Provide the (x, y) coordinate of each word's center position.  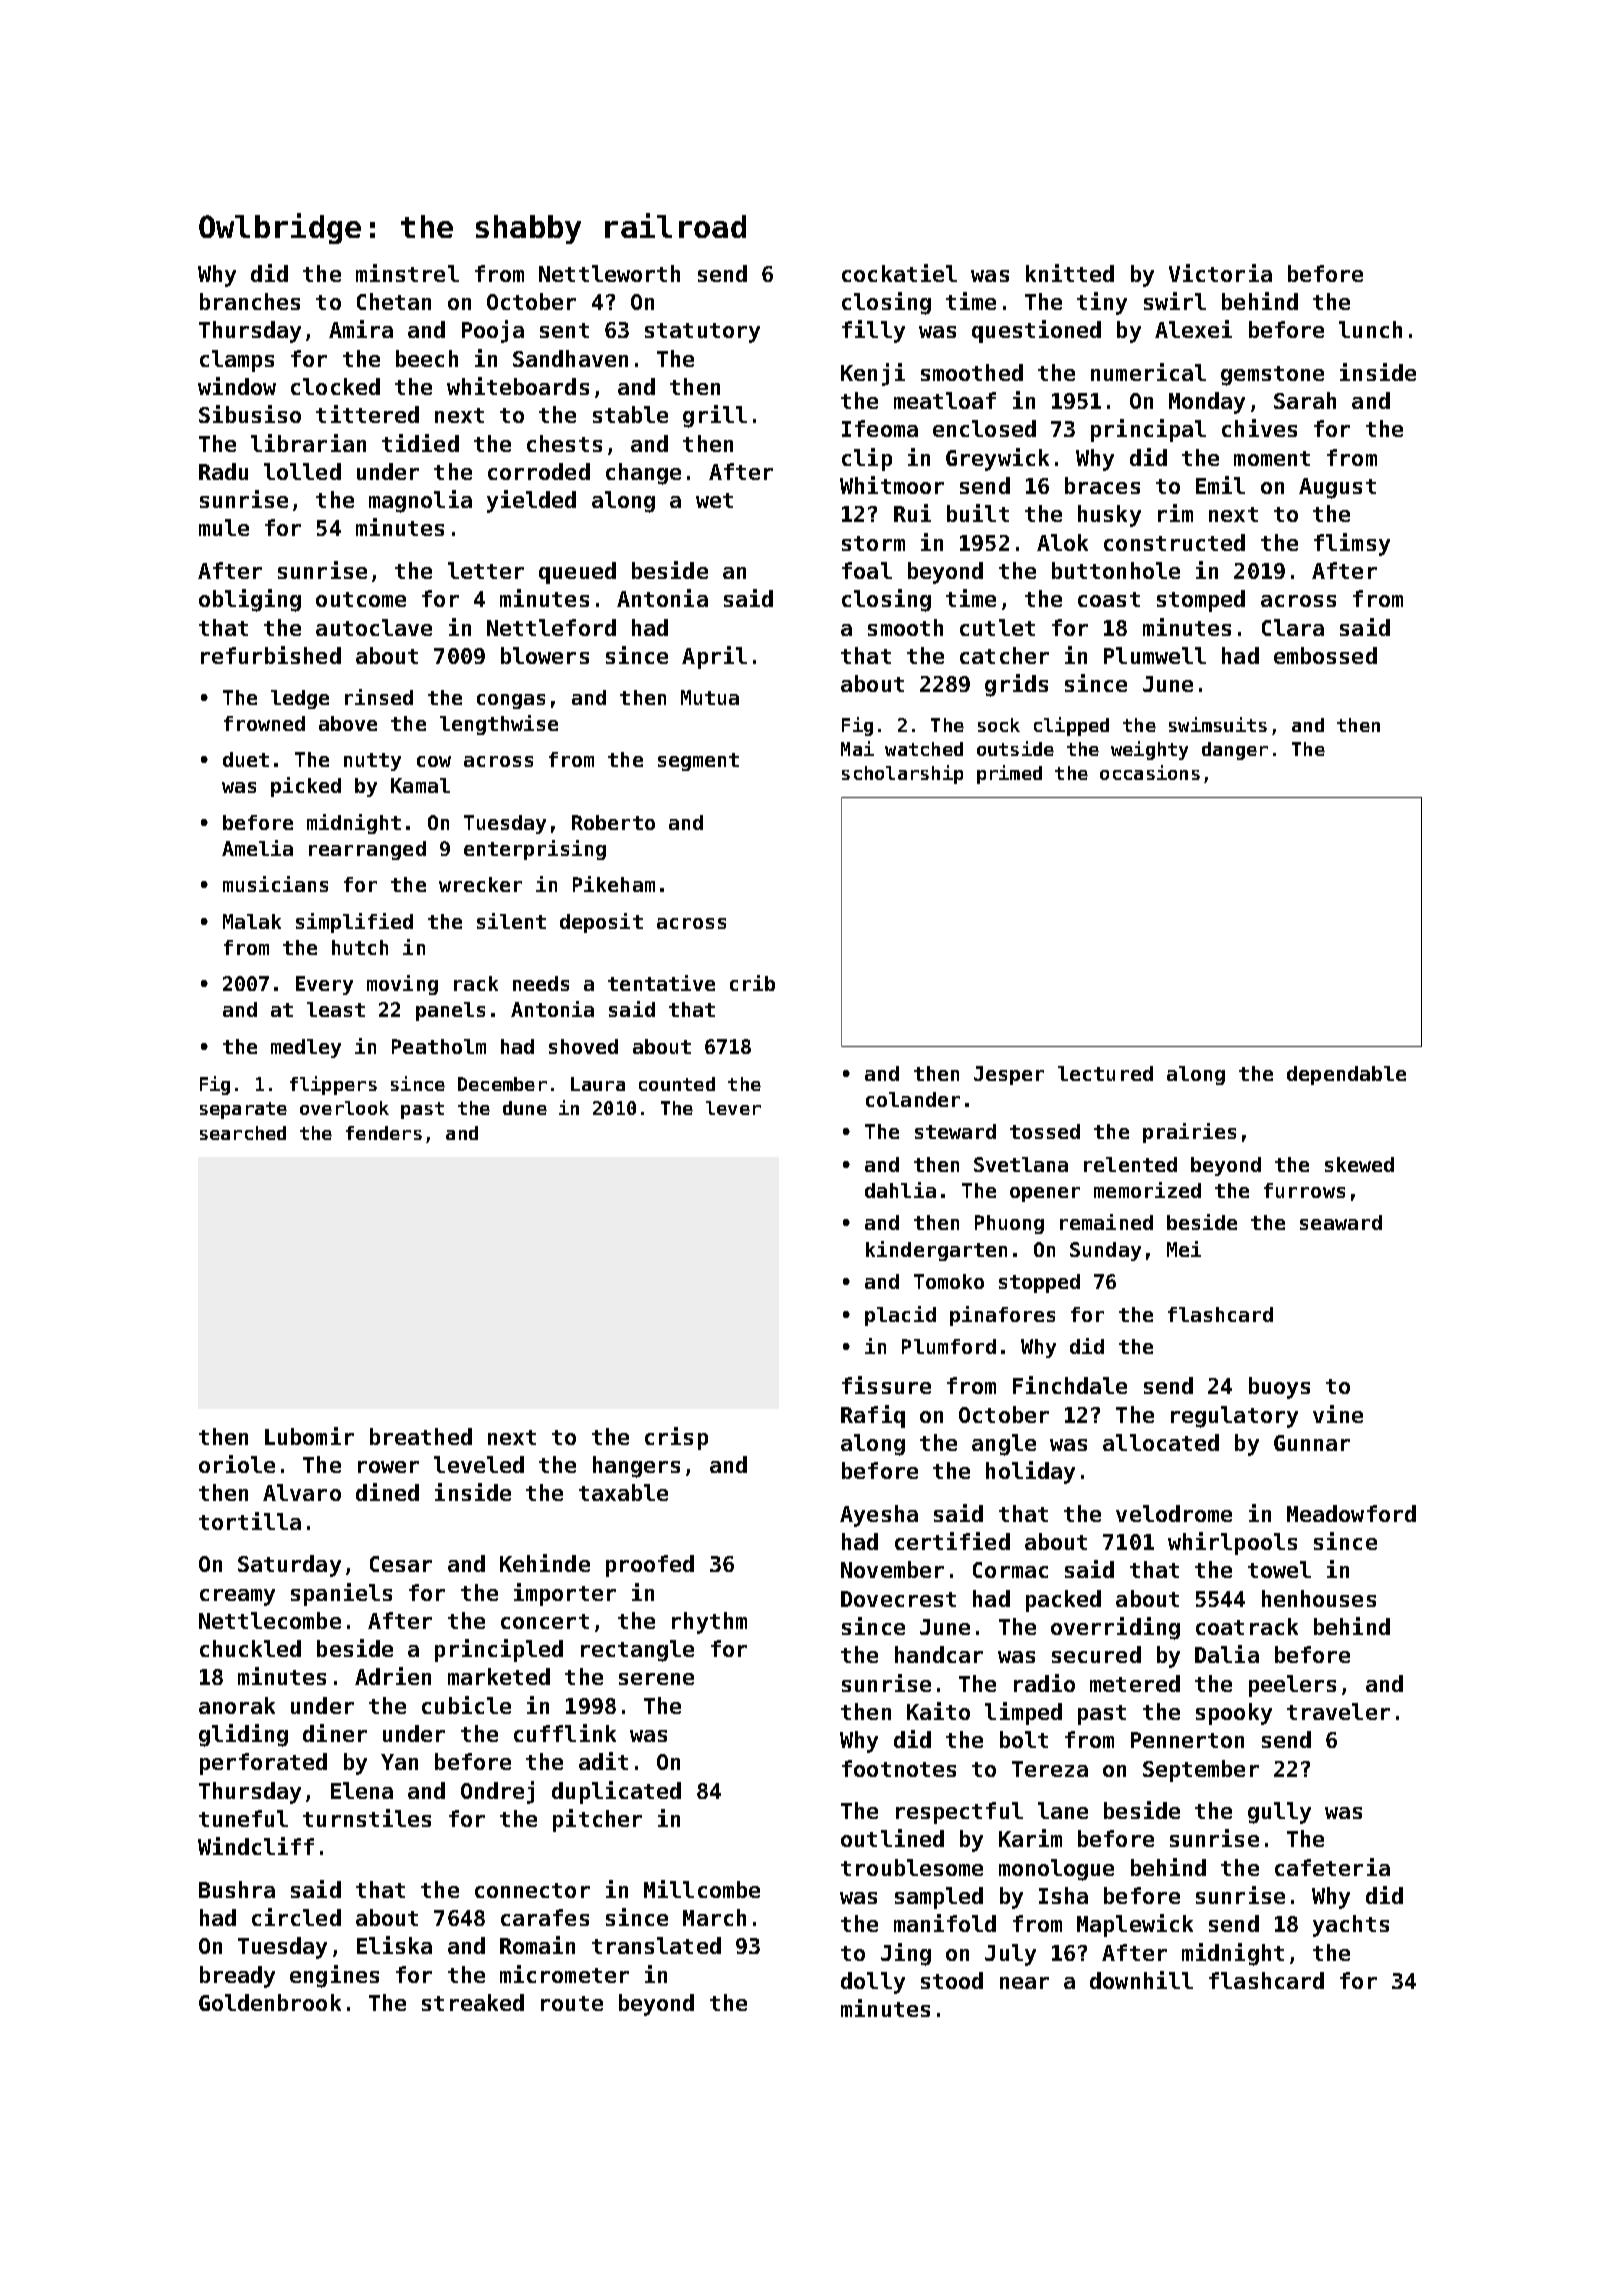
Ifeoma (880, 428)
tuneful (243, 1818)
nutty (372, 762)
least (336, 1009)
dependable (1346, 1075)
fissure (886, 1385)
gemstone (1272, 376)
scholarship (902, 774)
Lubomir (309, 1436)
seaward (1341, 1222)
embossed (1325, 655)
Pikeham (614, 884)
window (237, 386)
